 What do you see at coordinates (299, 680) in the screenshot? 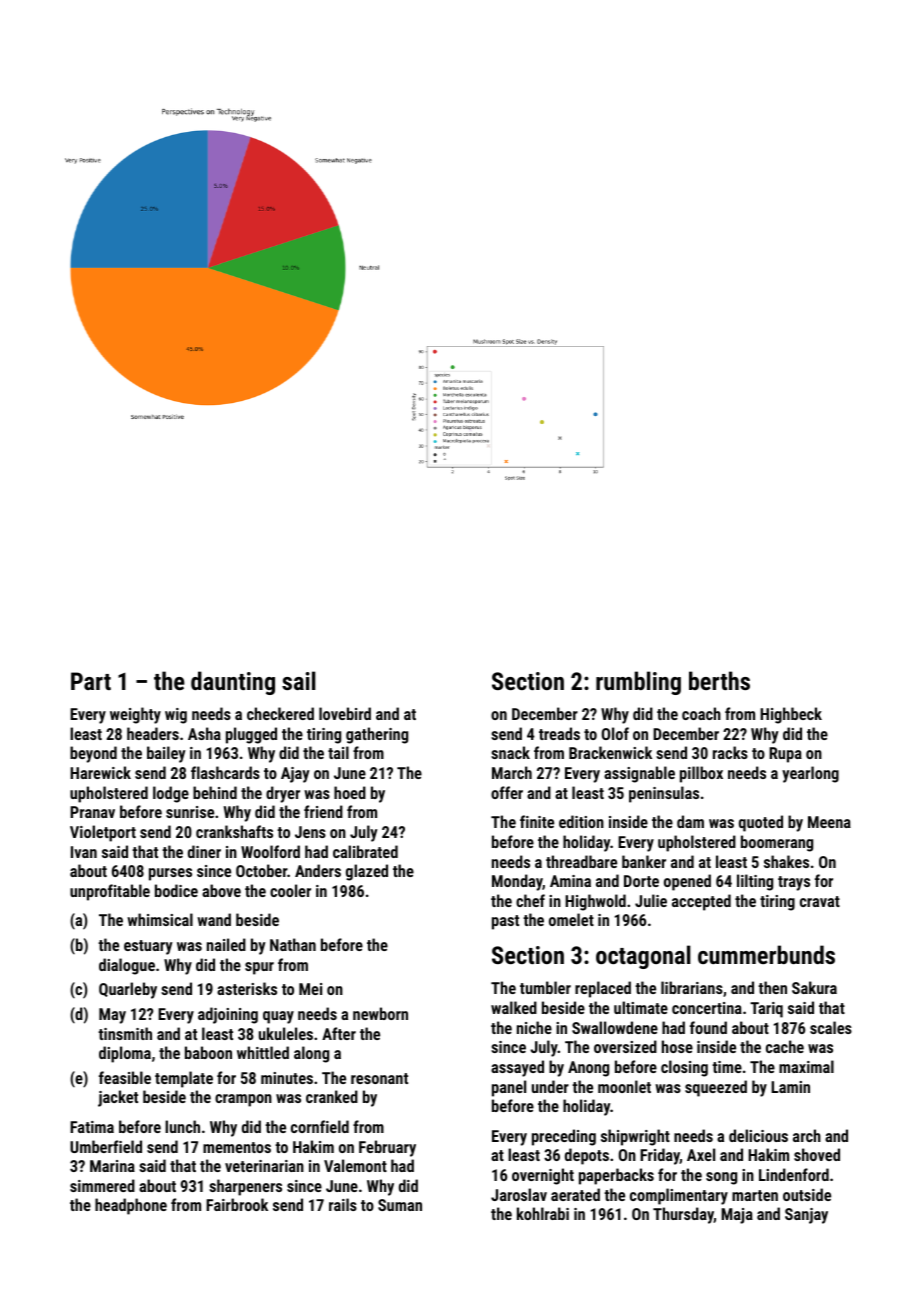
I see `sail` at bounding box center [299, 680].
